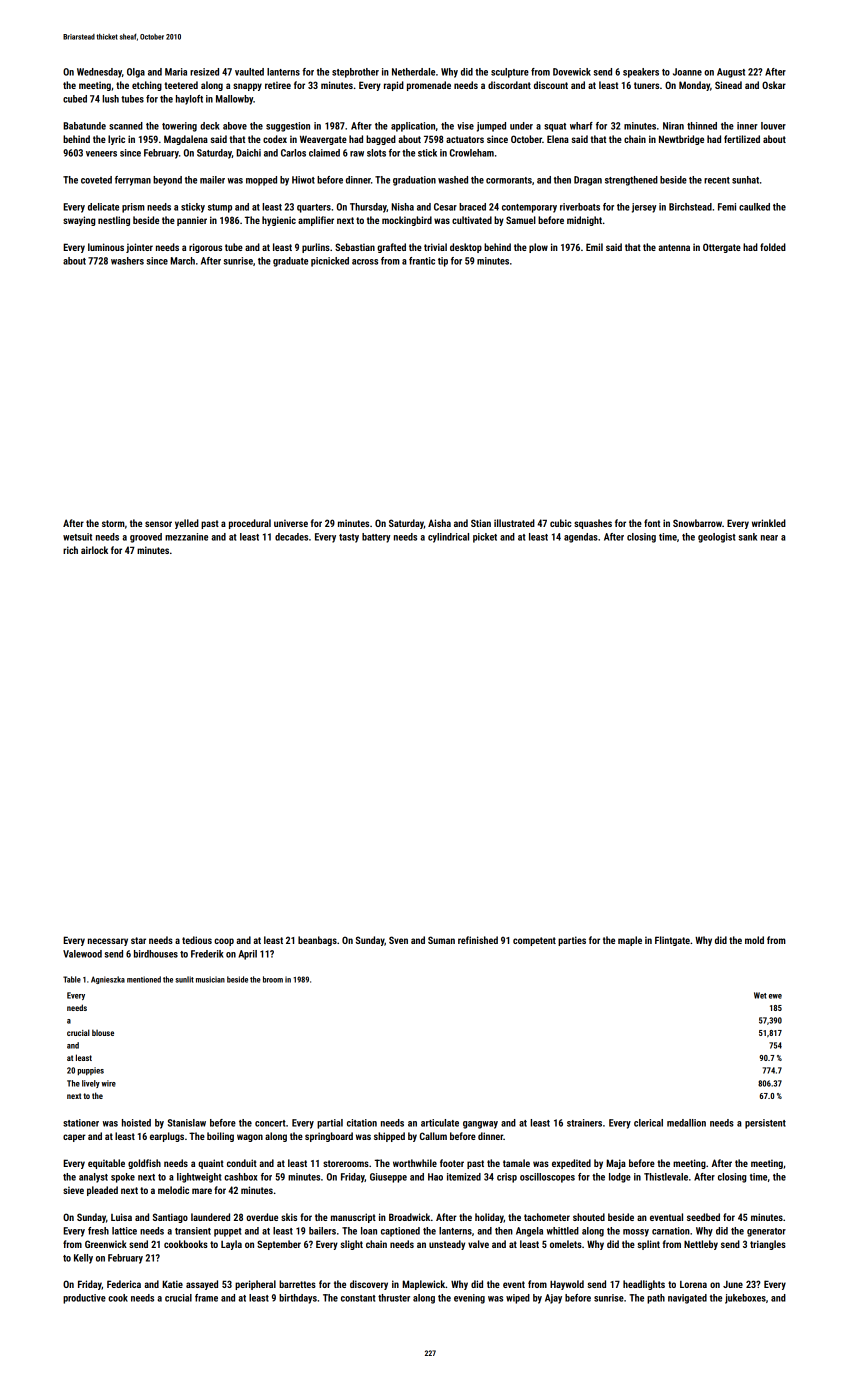  I want to click on Agnieszka, so click(108, 980).
